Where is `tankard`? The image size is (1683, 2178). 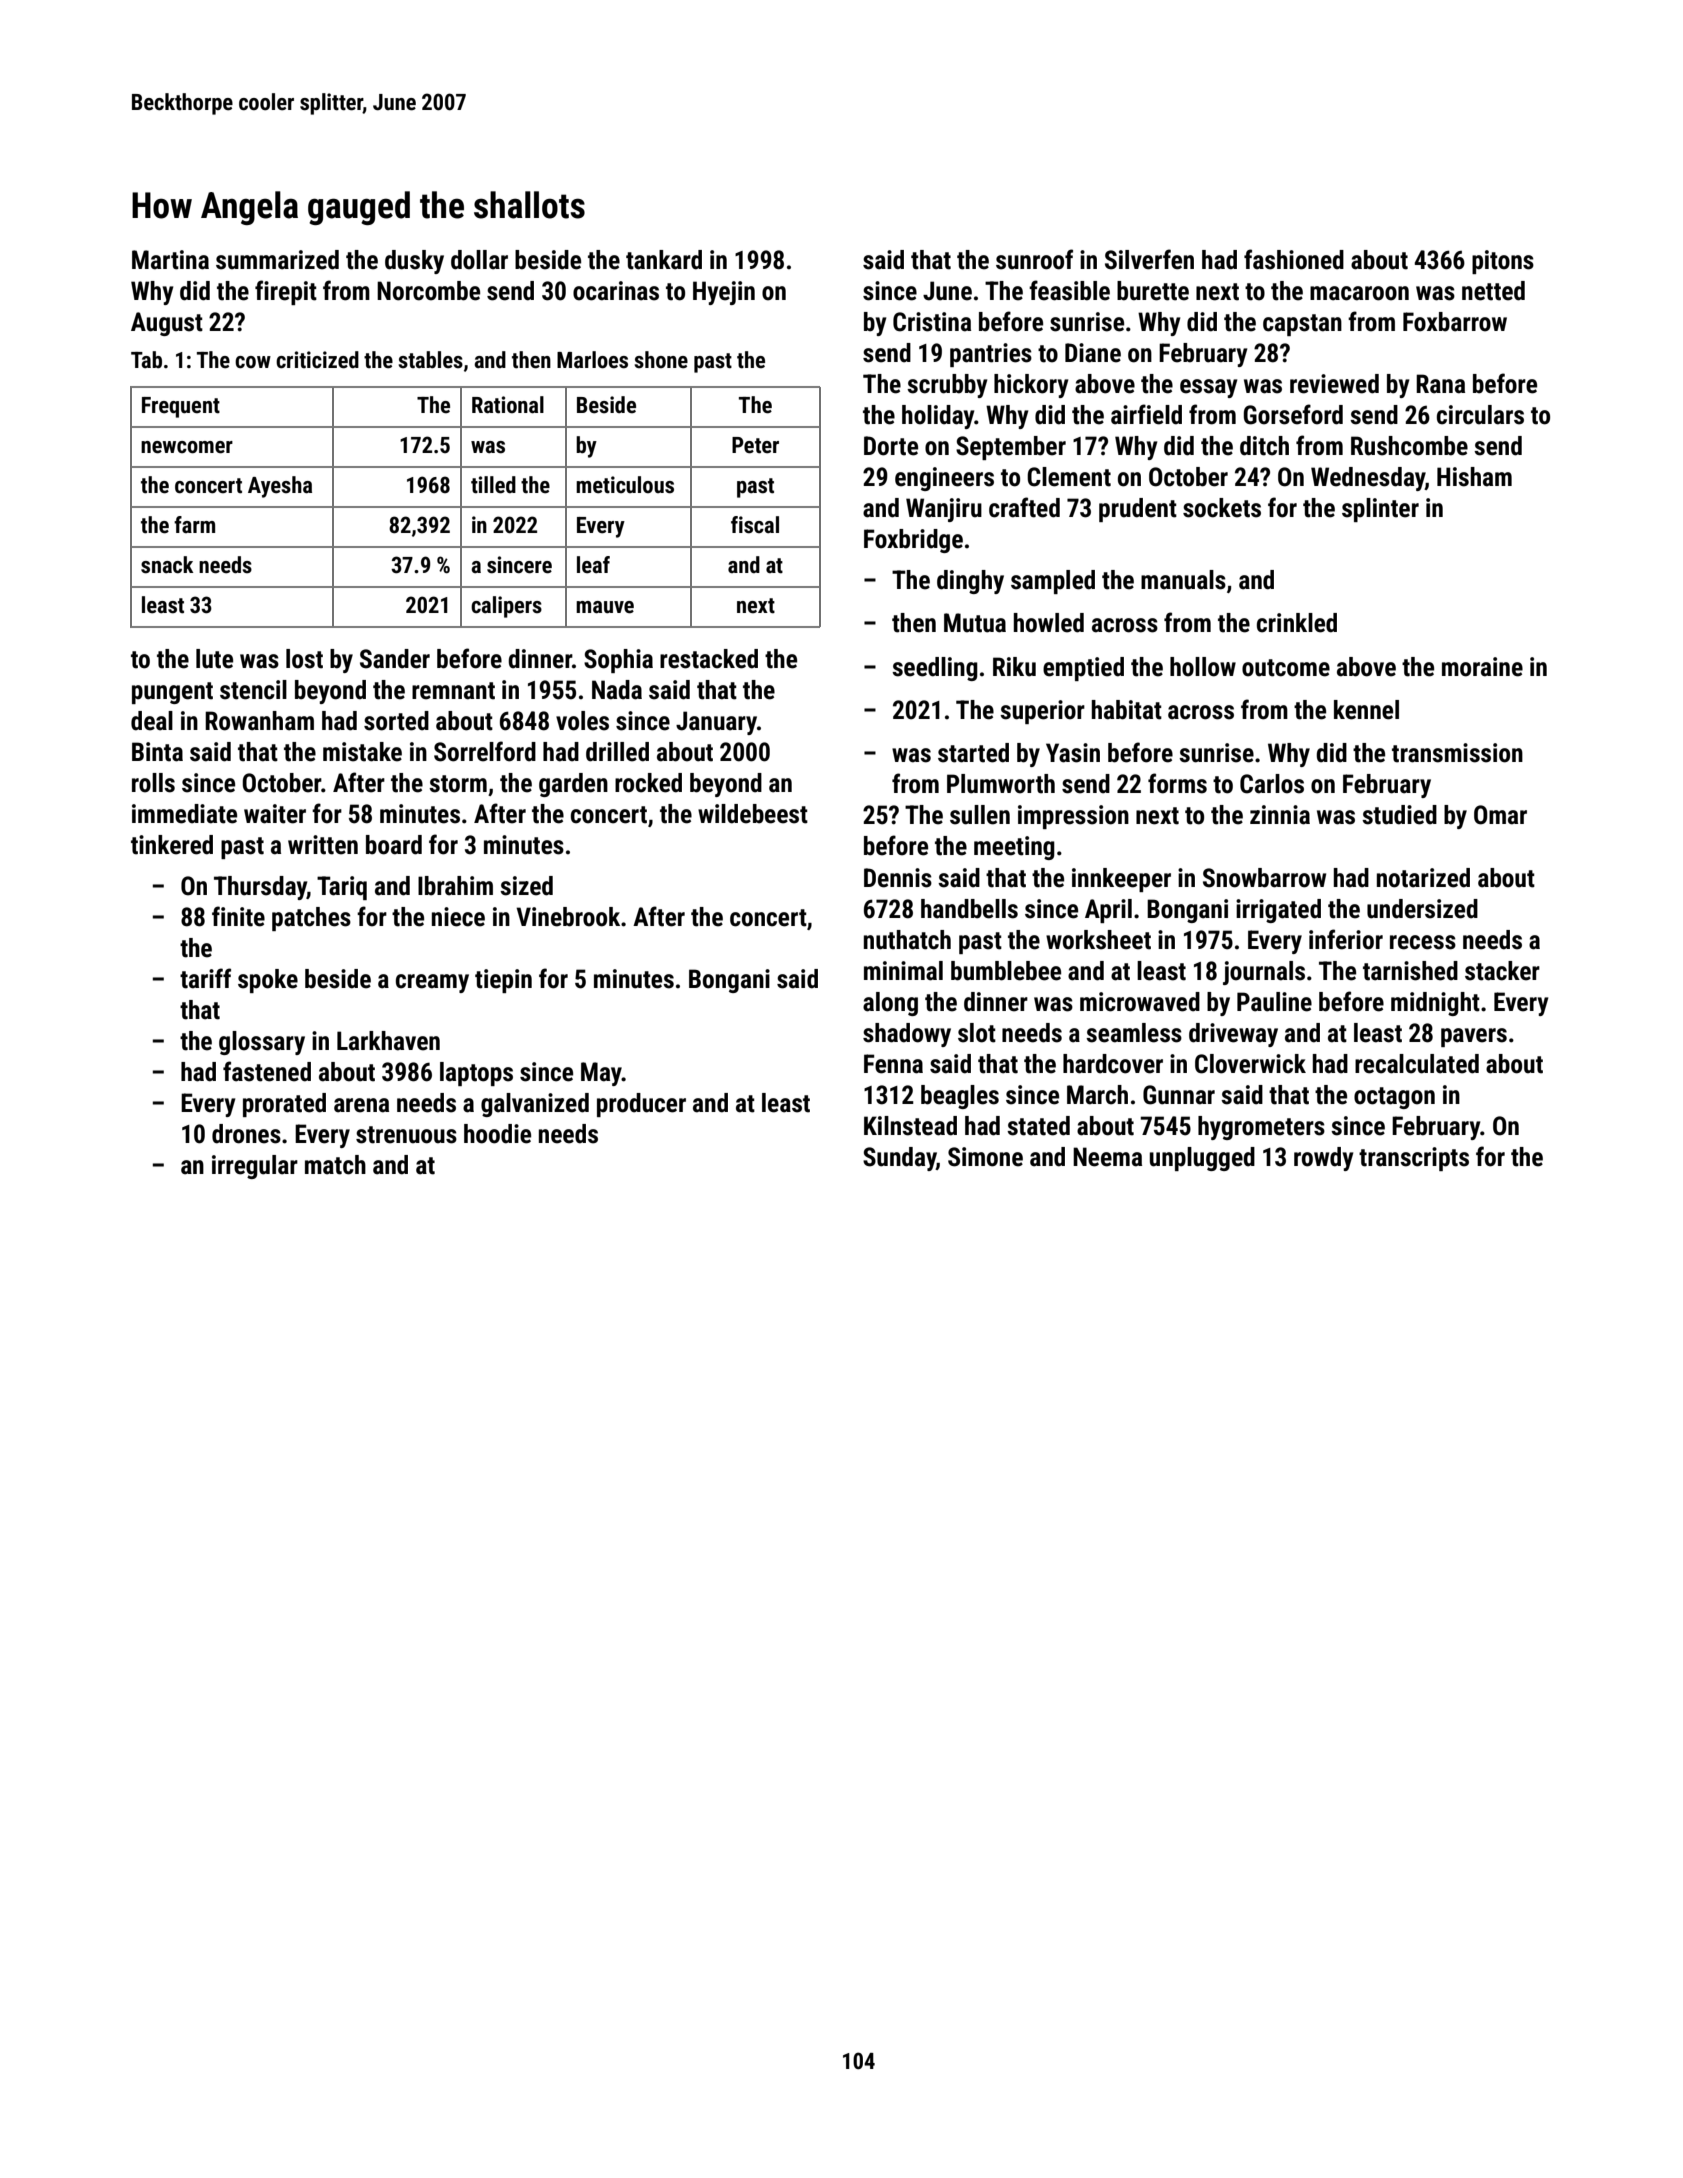 tankard is located at coordinates (664, 260).
